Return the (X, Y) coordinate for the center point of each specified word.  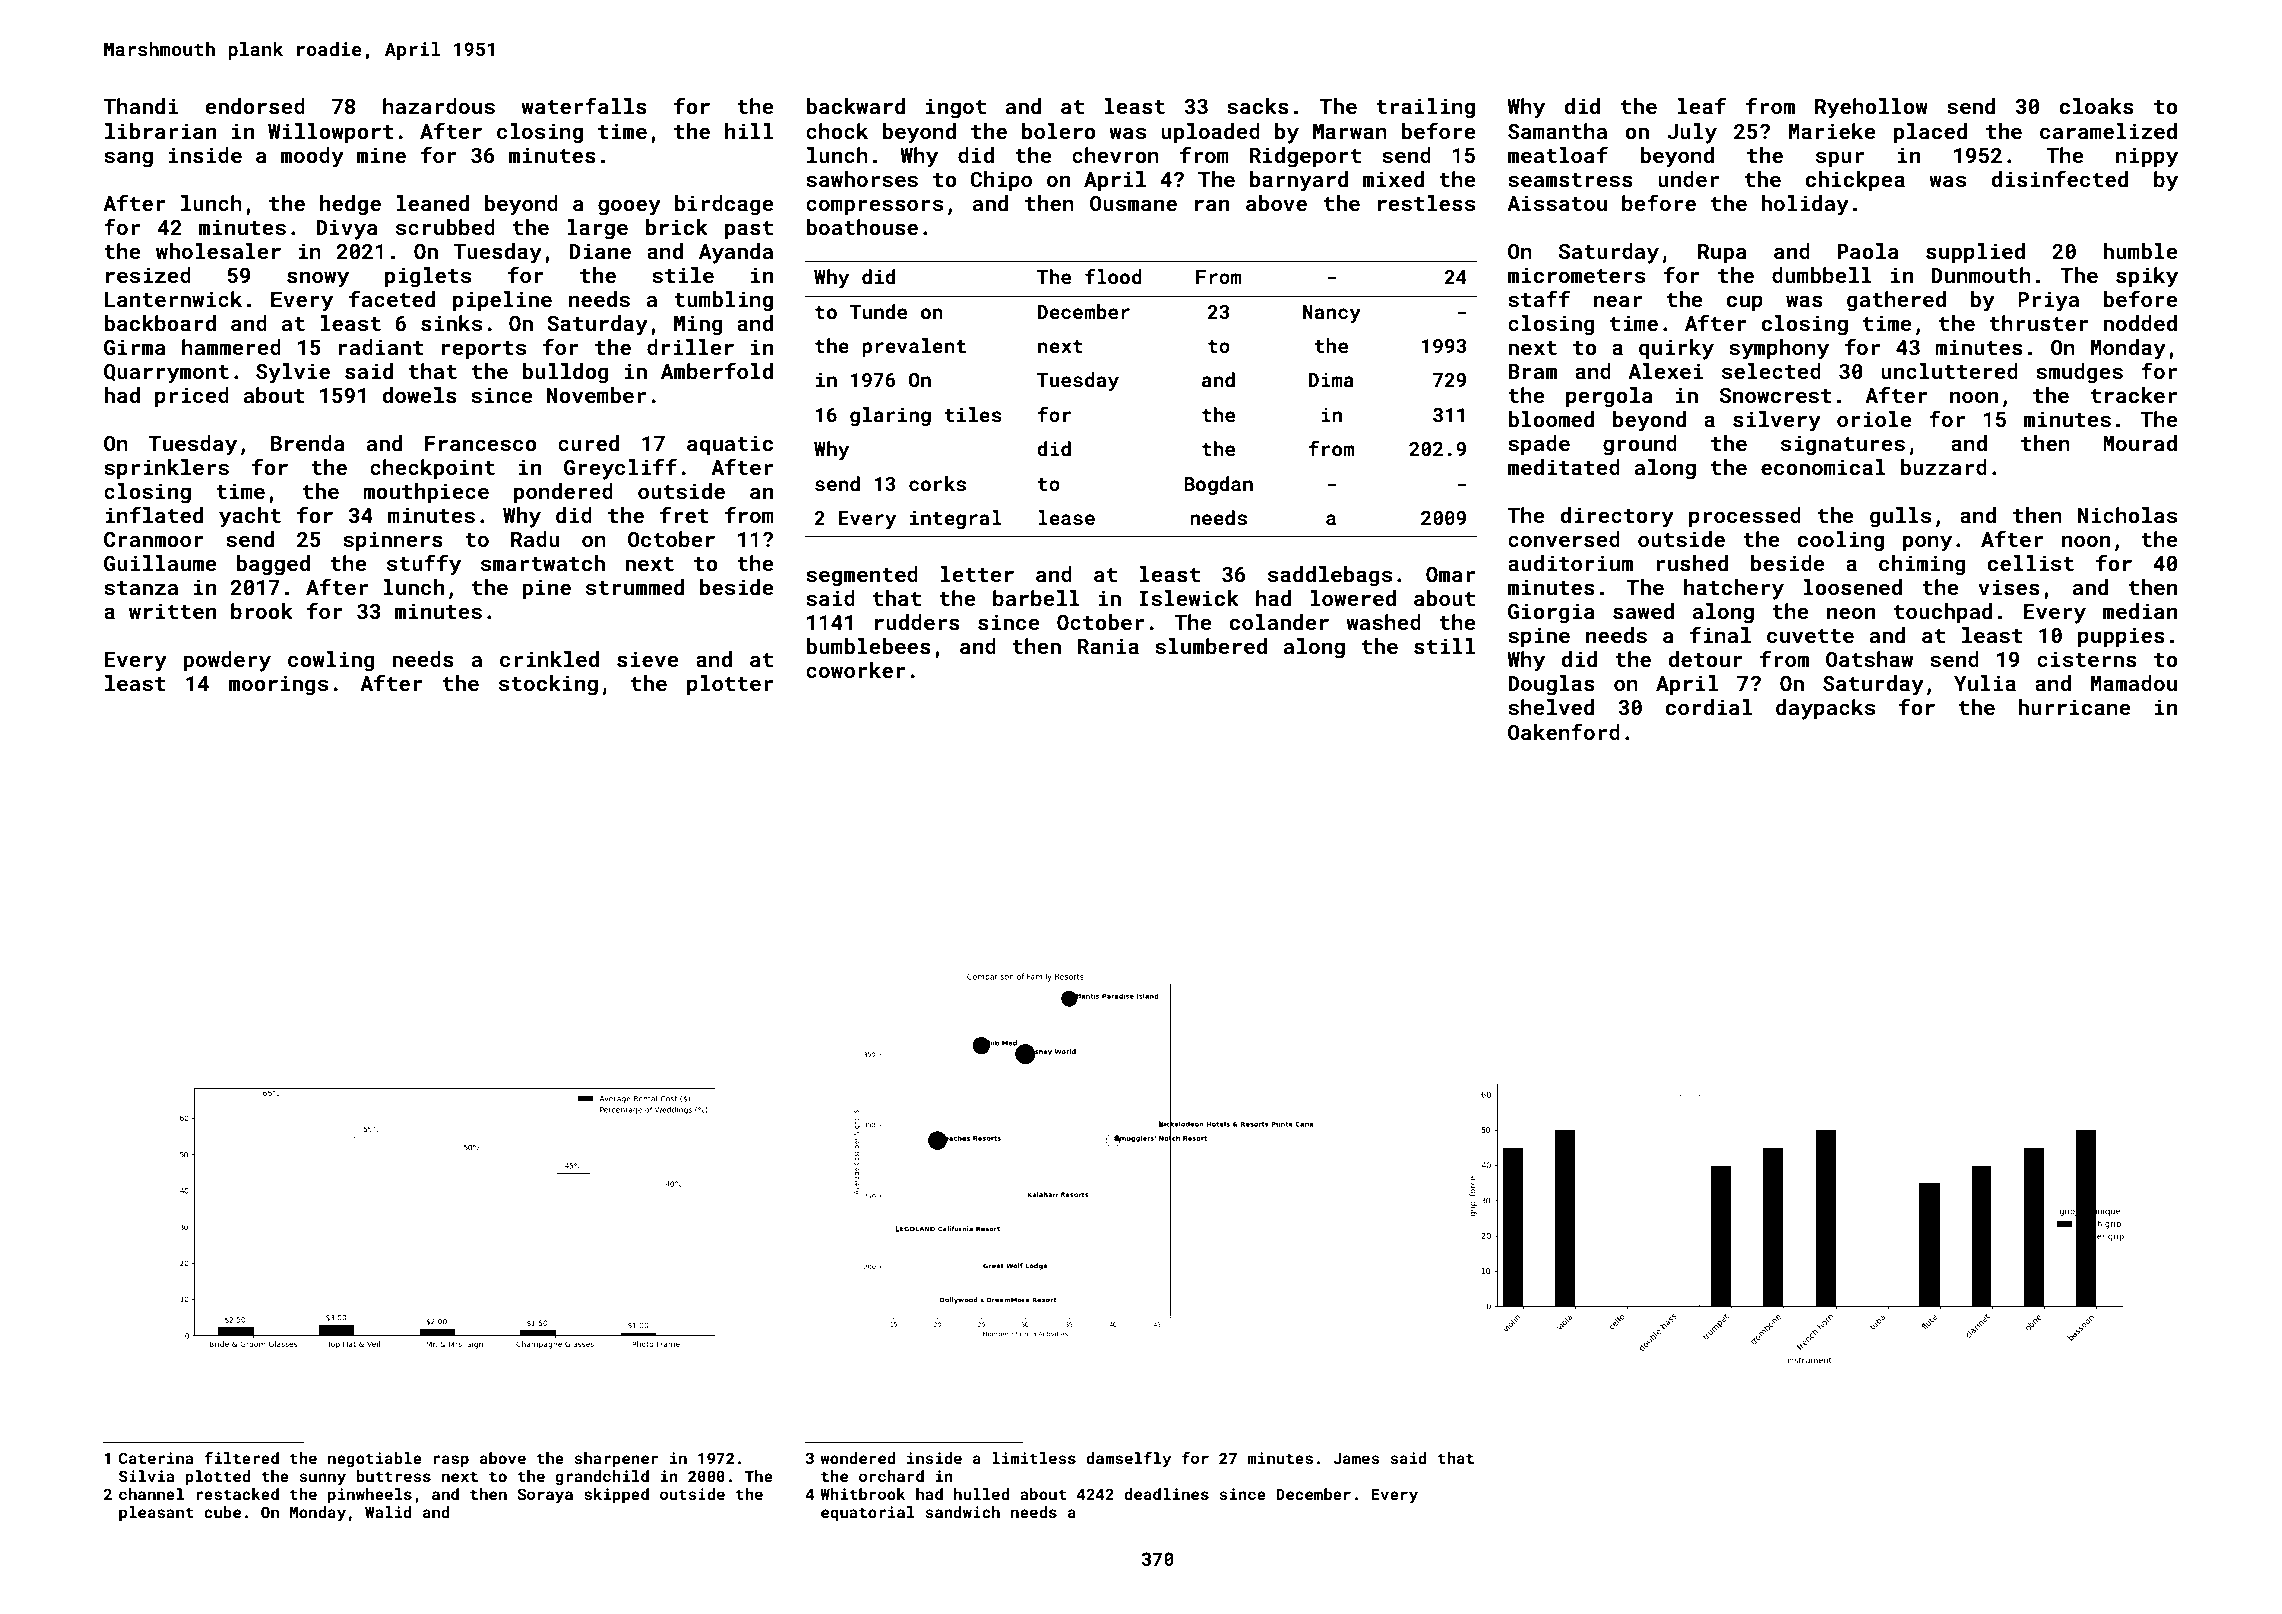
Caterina (156, 1458)
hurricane (2074, 707)
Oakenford (1564, 731)
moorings (278, 685)
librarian (160, 131)
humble (2140, 251)
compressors (874, 207)
